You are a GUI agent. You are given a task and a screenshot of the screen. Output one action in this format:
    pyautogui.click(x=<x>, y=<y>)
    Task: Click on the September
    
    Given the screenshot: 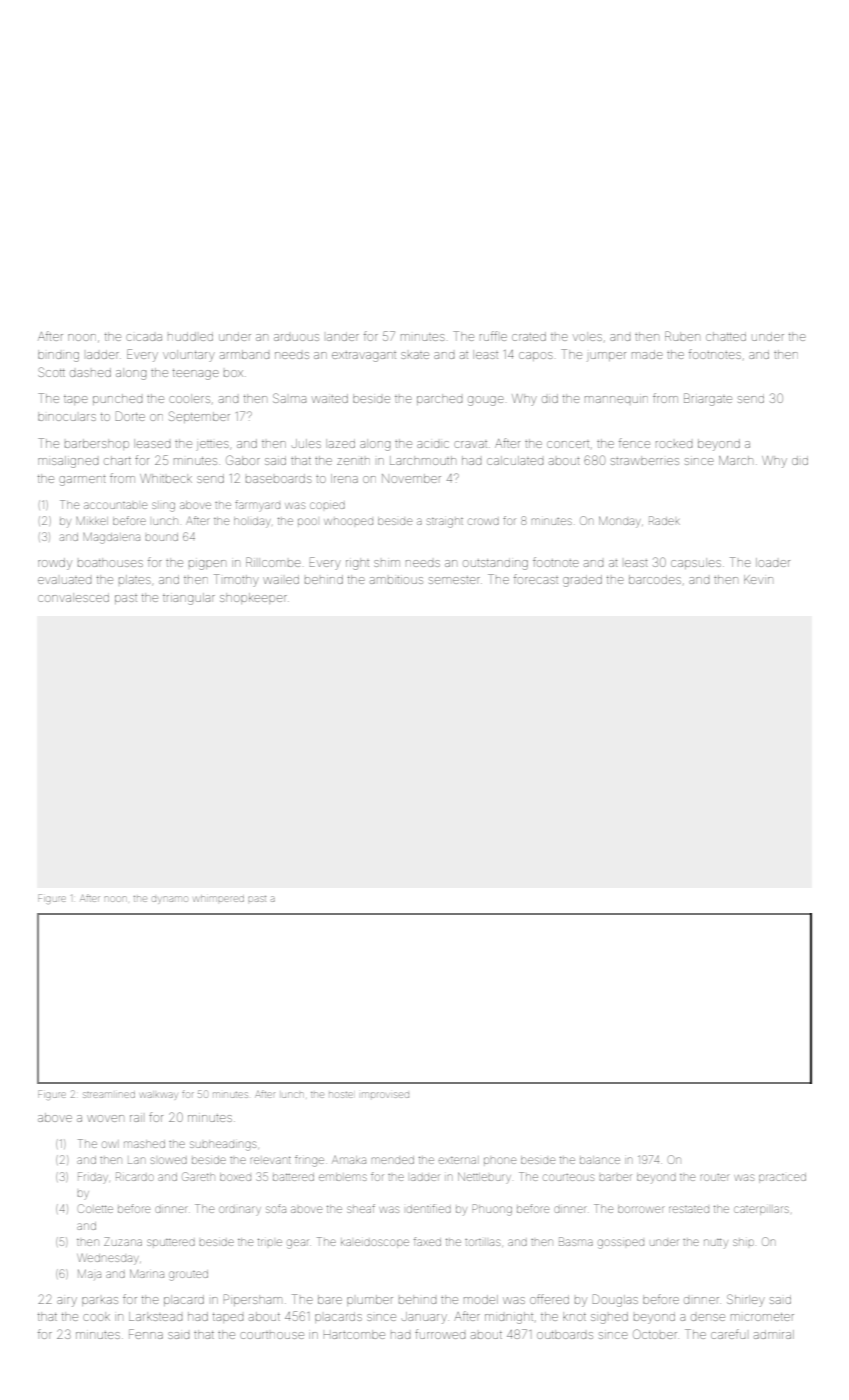 What is the action you would take?
    pyautogui.click(x=199, y=417)
